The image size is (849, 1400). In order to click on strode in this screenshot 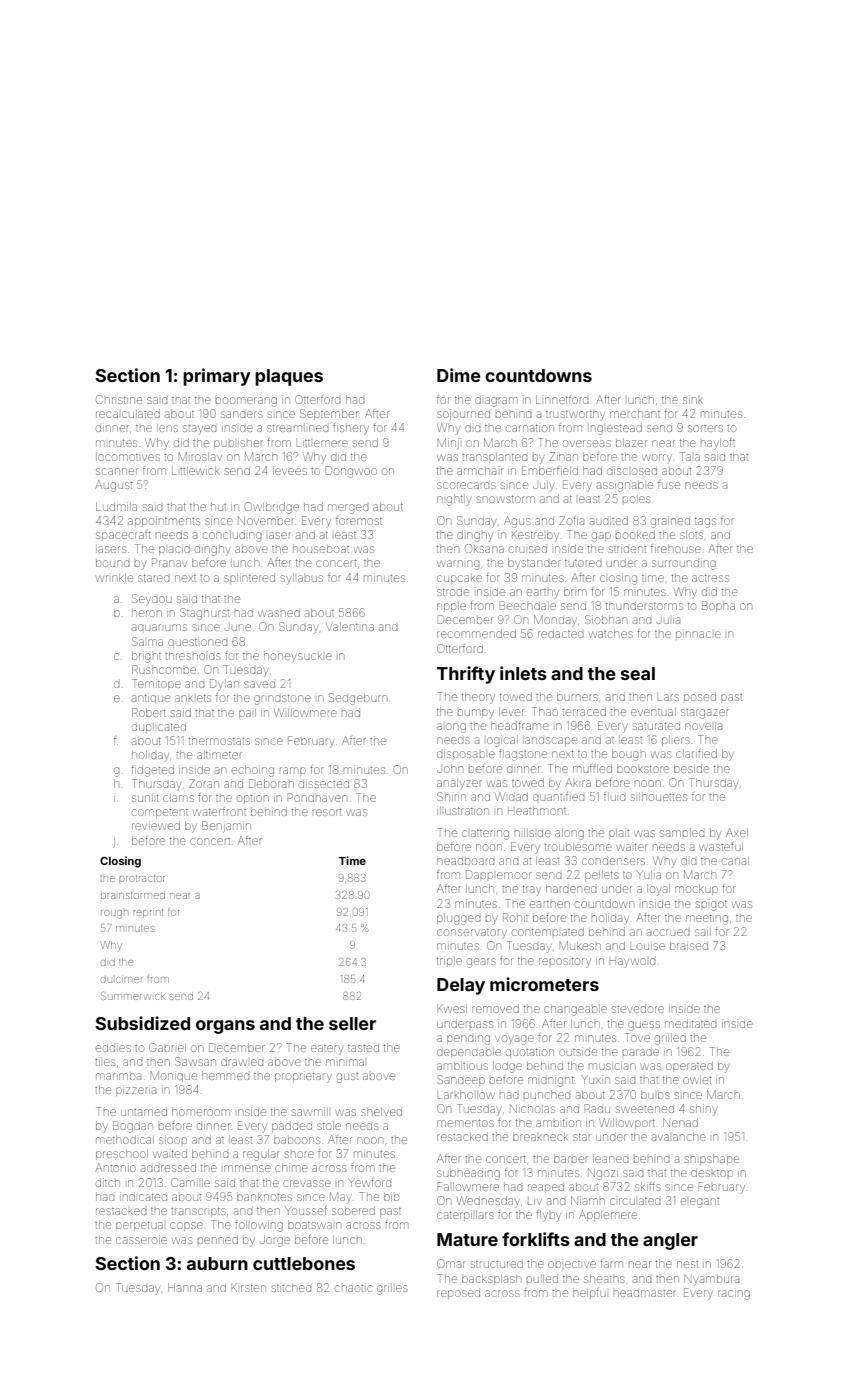, I will do `click(453, 592)`.
